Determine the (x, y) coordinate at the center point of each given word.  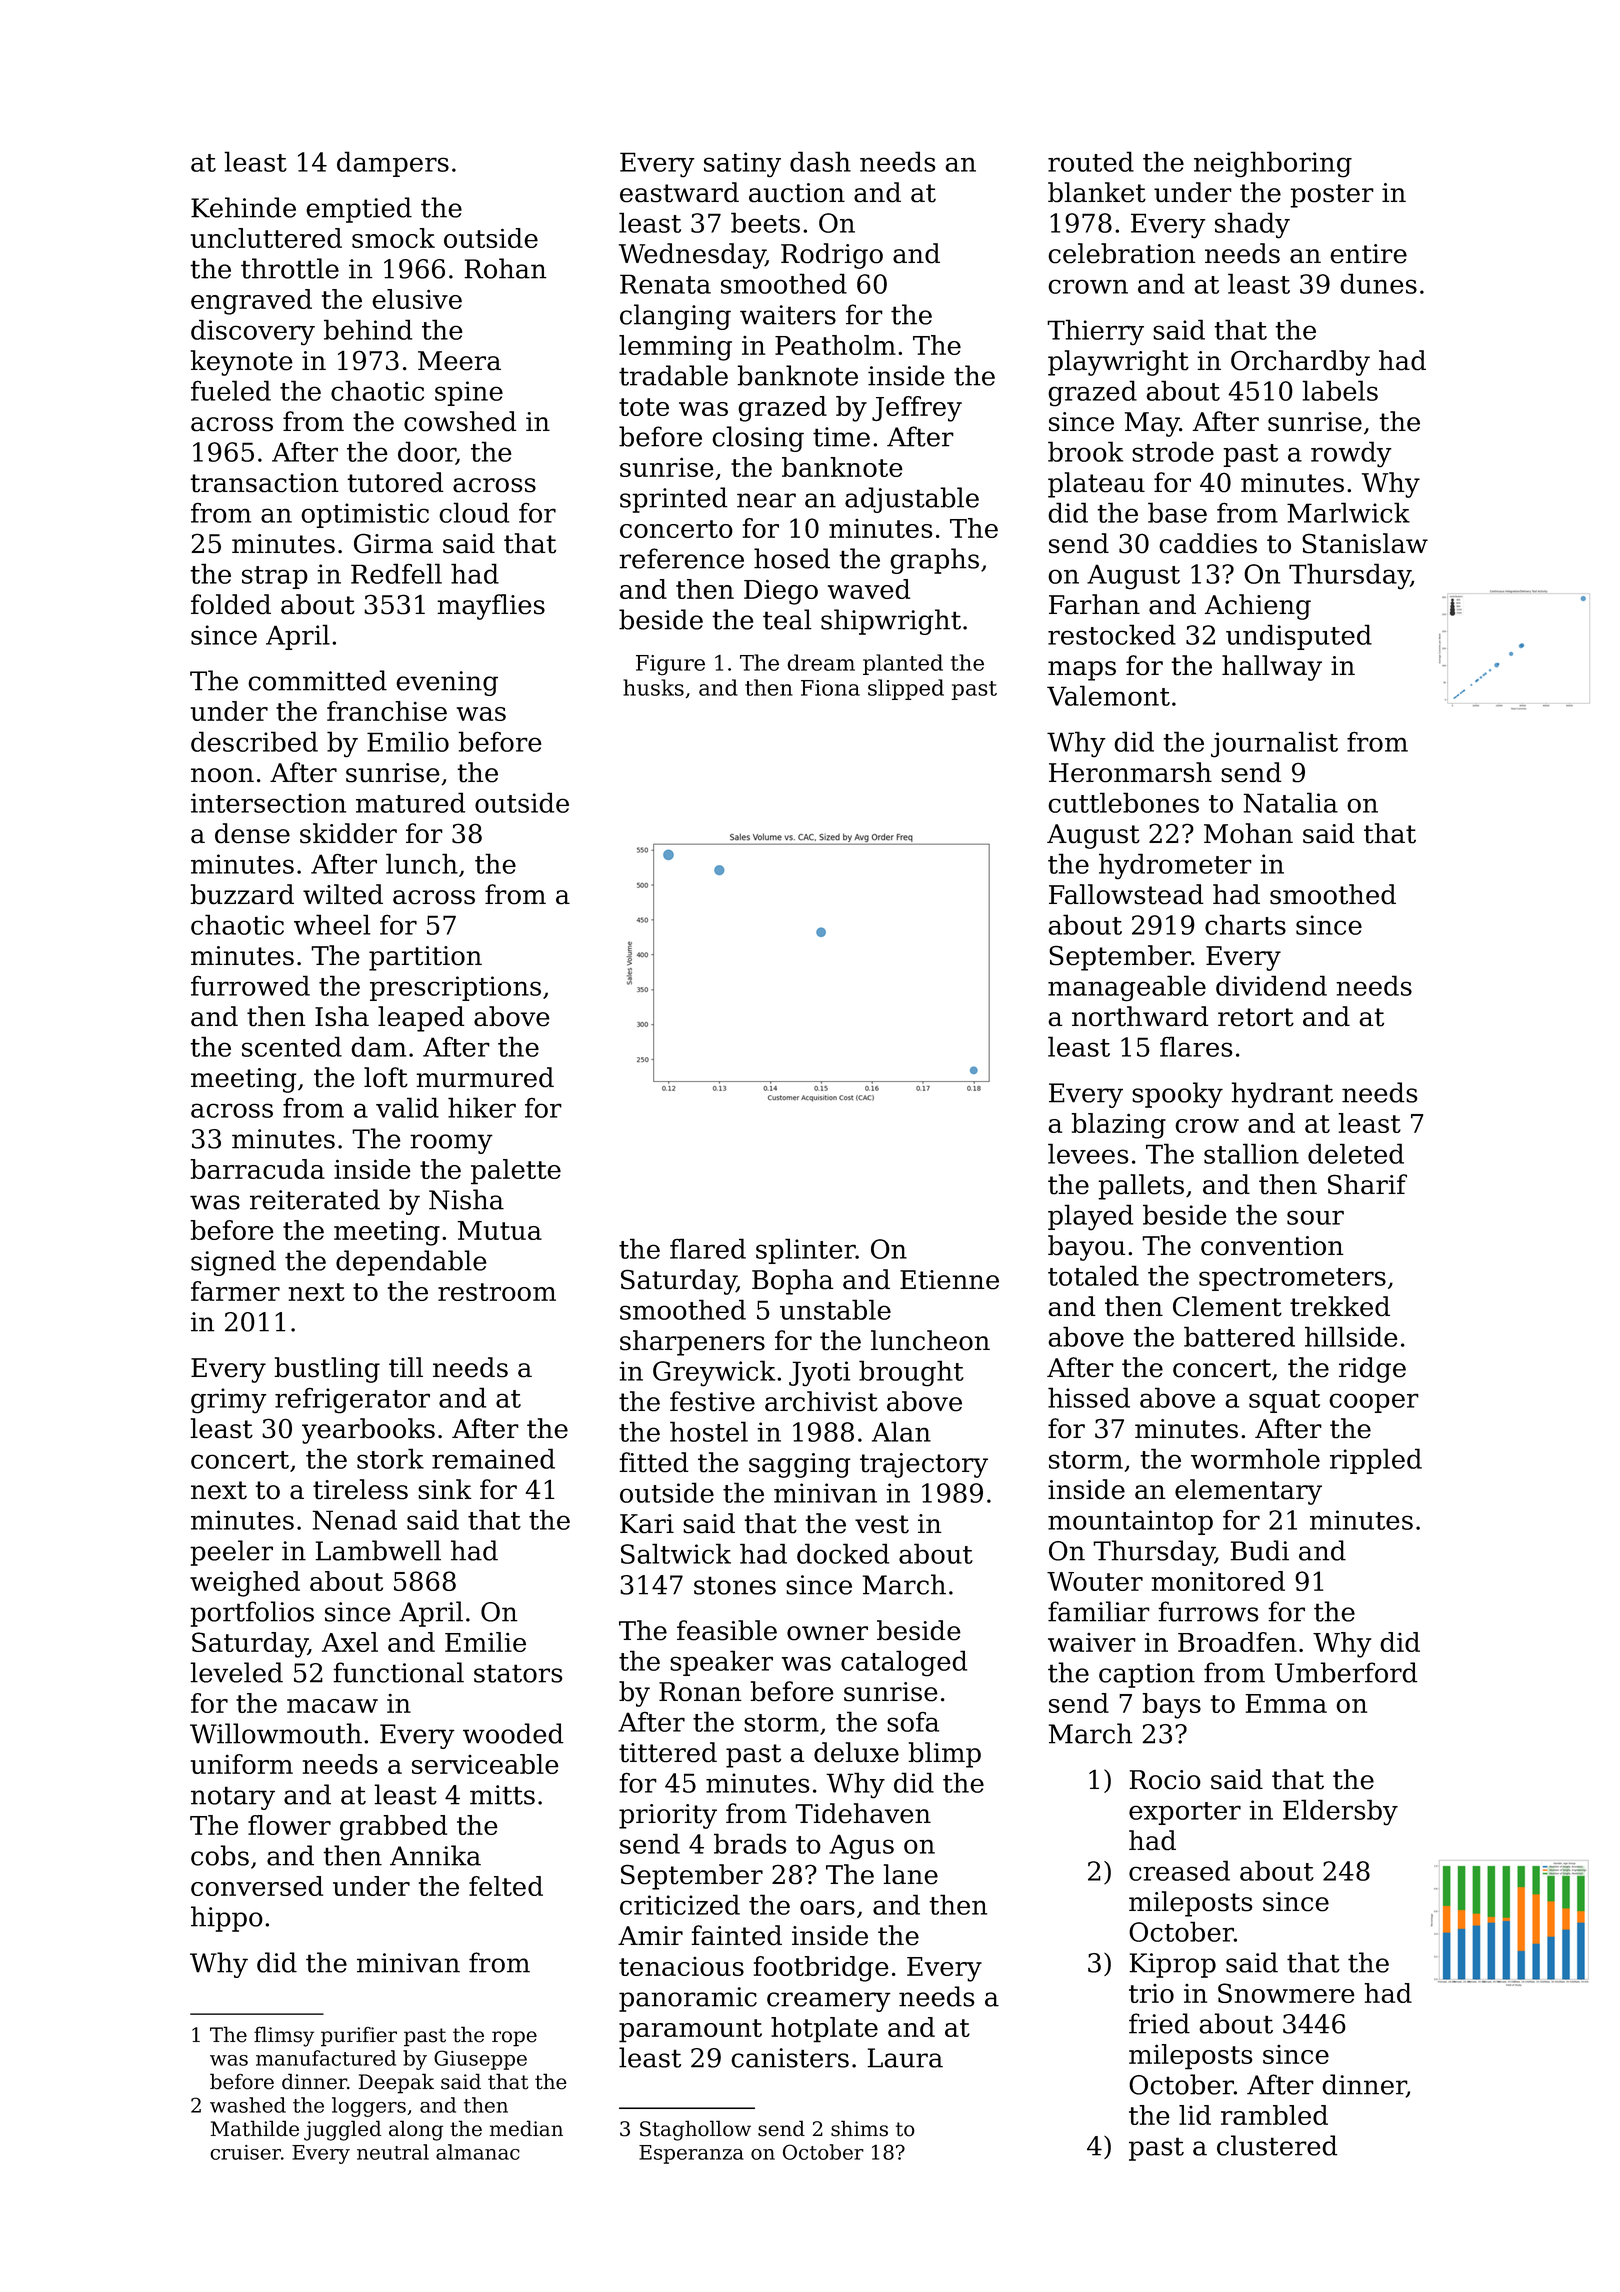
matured (410, 802)
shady (1252, 225)
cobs (220, 1855)
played (1090, 1217)
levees (1088, 1153)
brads (750, 1843)
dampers (393, 164)
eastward (679, 192)
